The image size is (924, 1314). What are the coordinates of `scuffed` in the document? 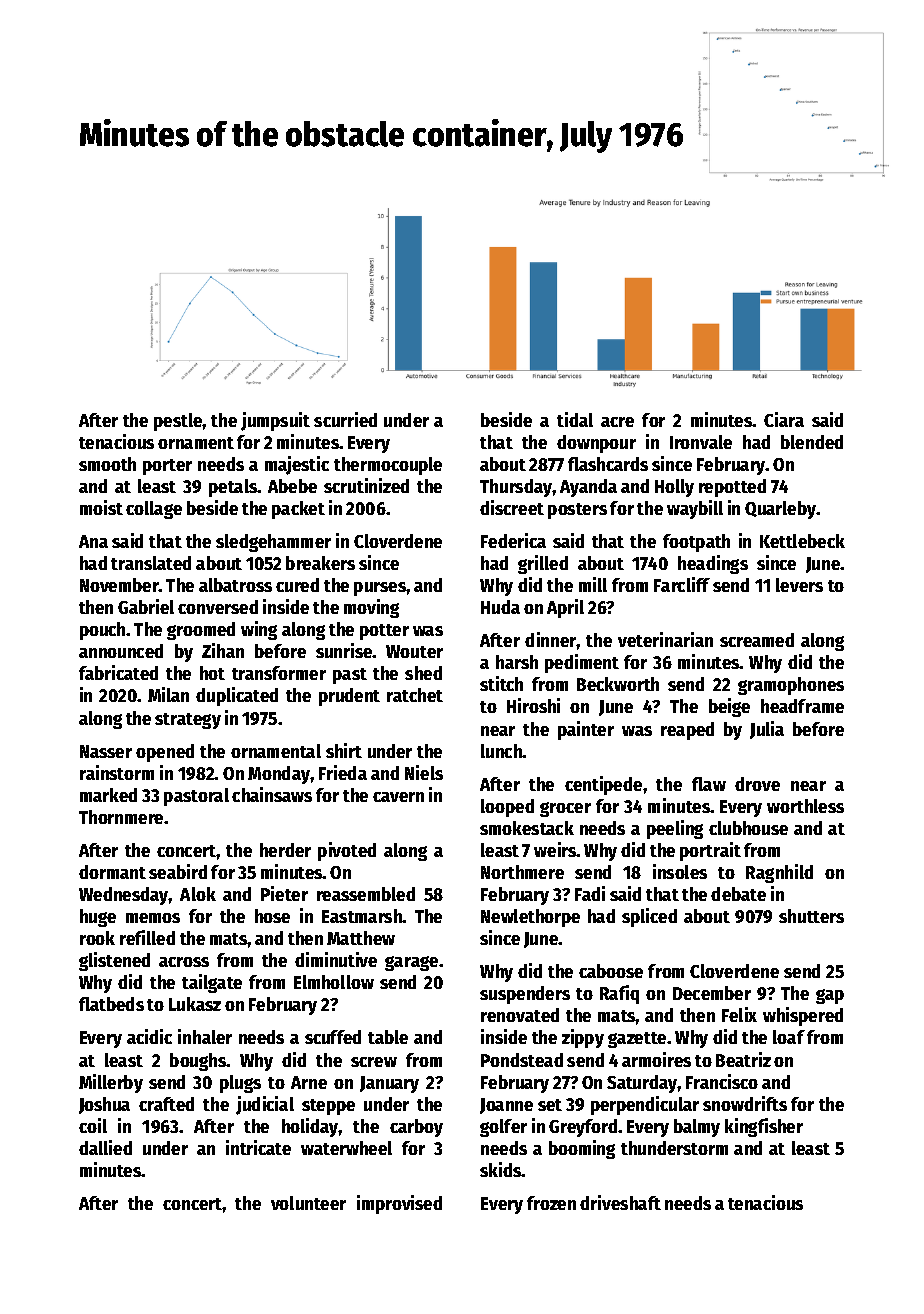 It's located at (333, 1037).
